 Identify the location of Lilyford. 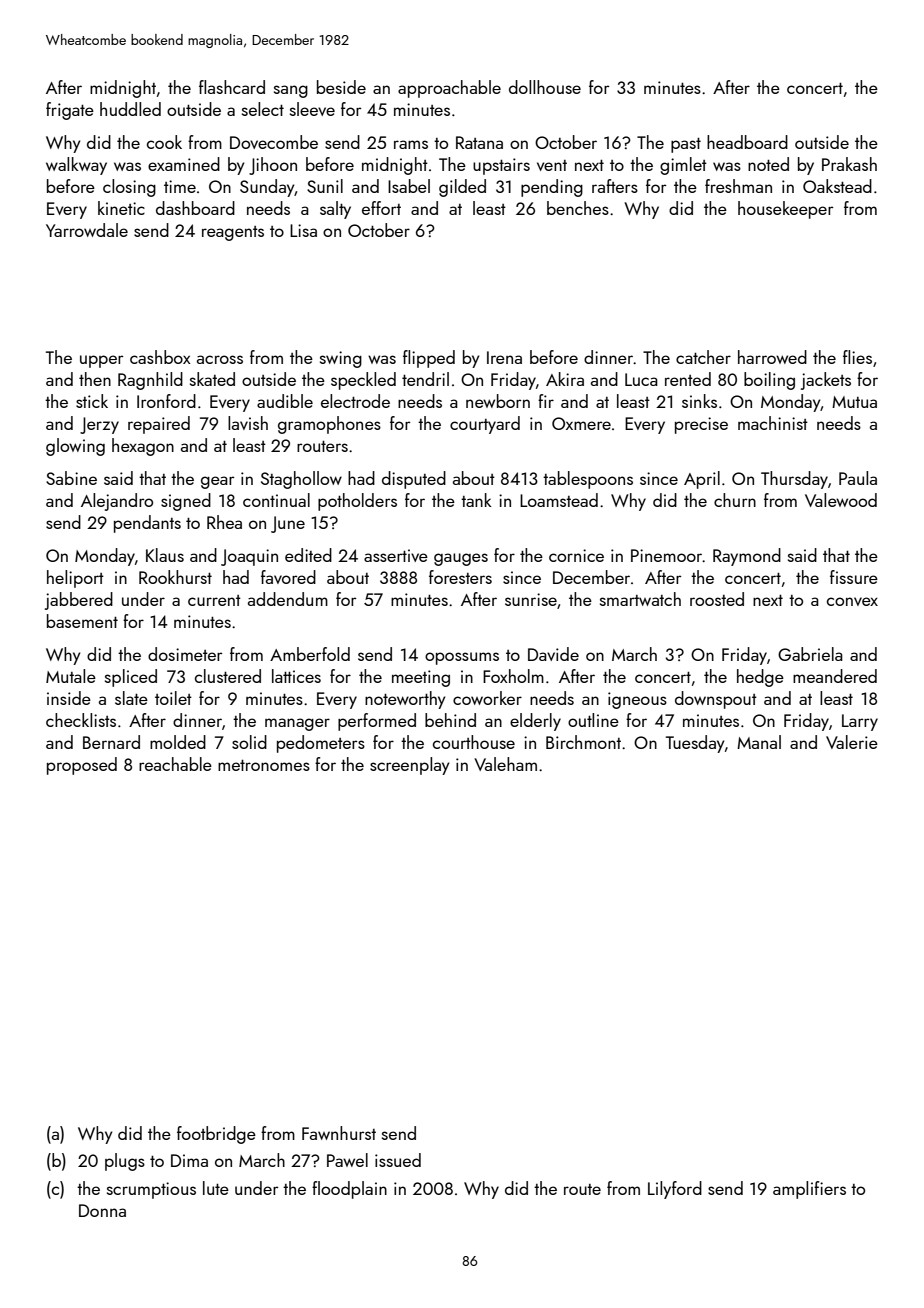
(675, 1190).
